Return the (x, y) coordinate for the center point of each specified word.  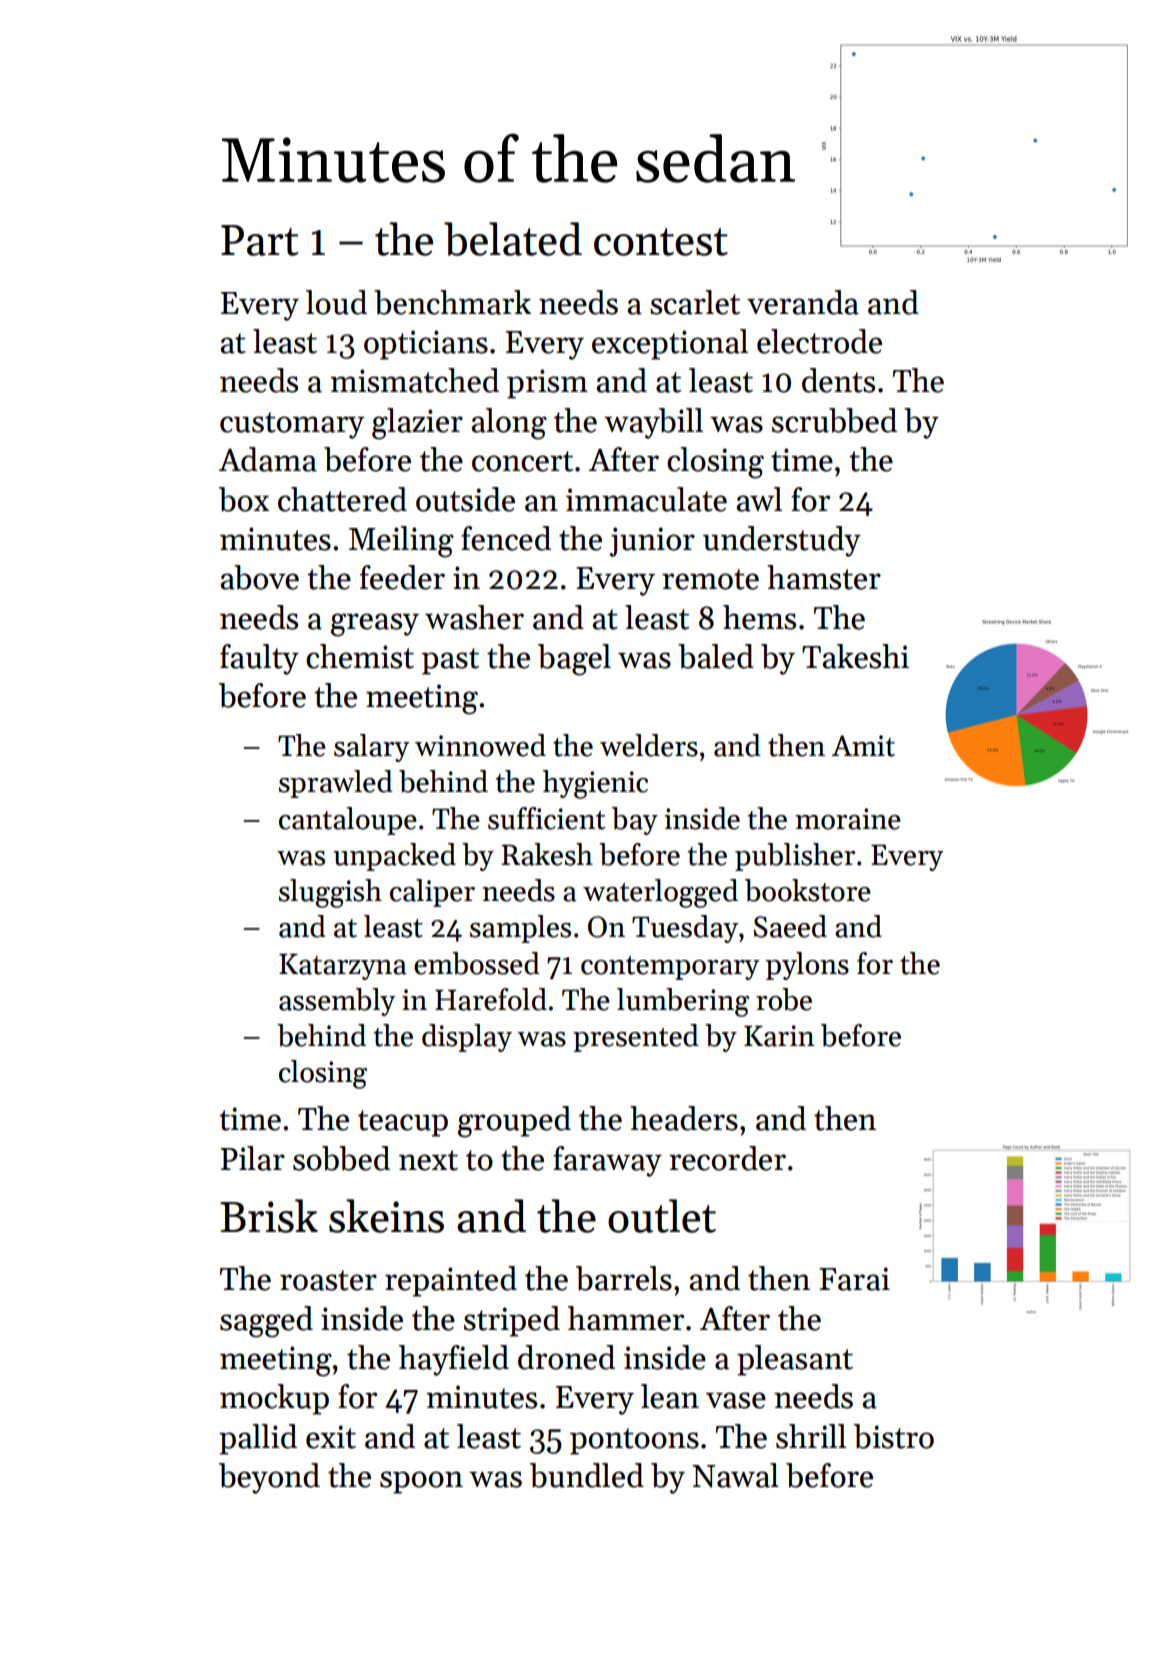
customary (292, 425)
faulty (259, 659)
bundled (587, 1475)
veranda (803, 302)
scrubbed (834, 420)
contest (661, 242)
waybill (653, 423)
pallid (258, 1439)
